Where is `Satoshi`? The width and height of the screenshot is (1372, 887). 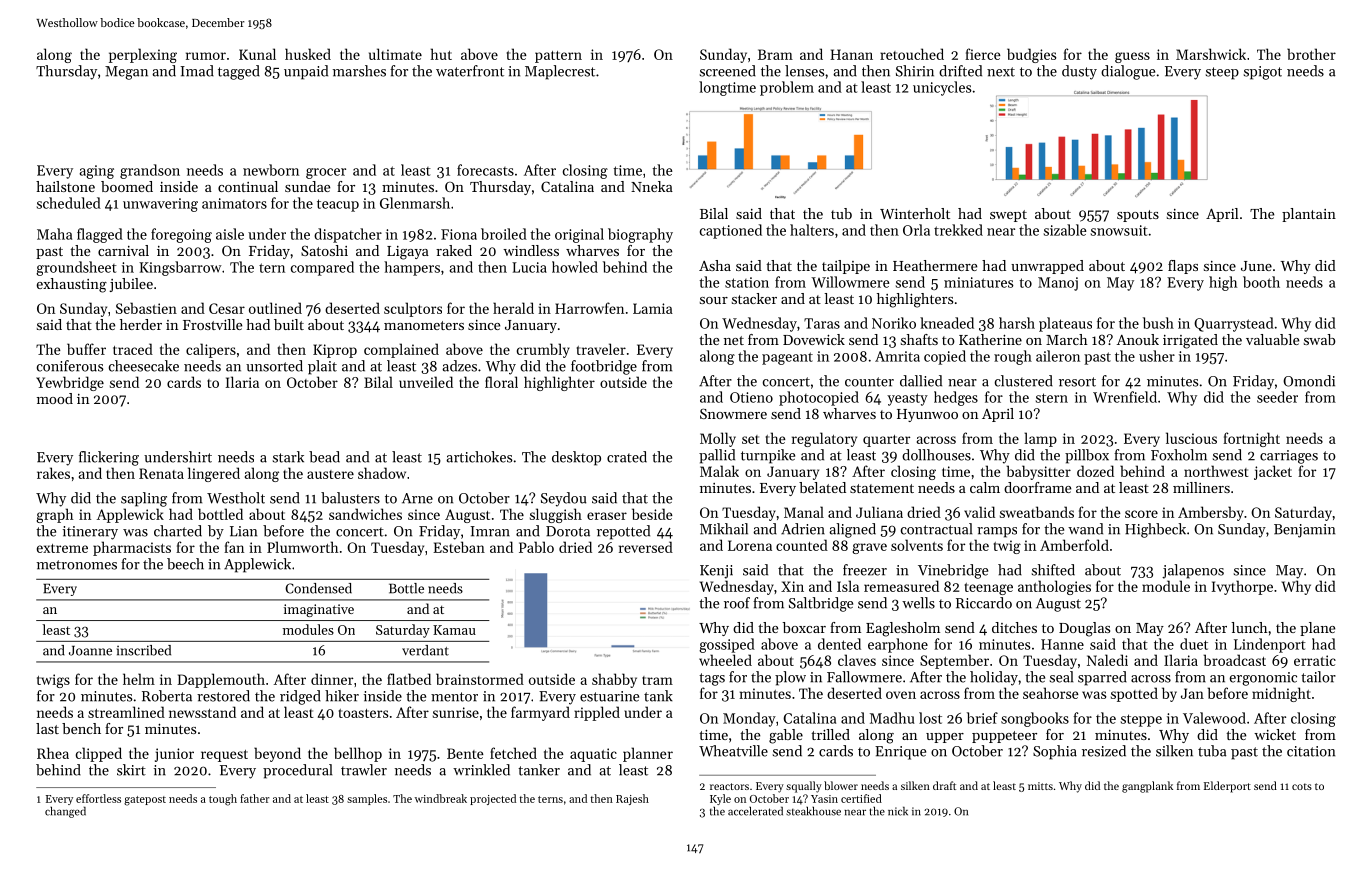 Satoshi is located at coordinates (324, 250).
